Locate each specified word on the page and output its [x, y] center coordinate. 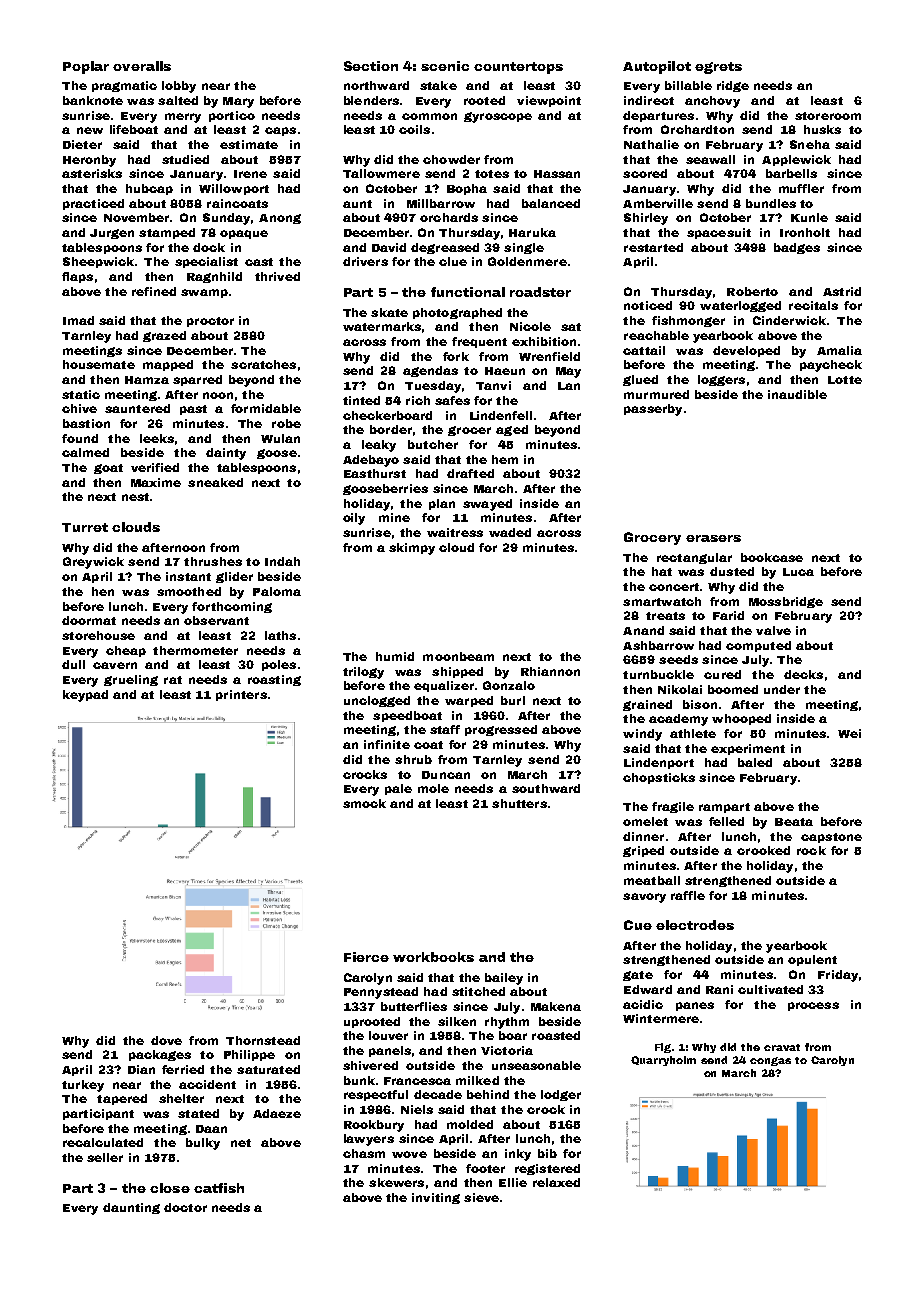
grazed [164, 336]
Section [371, 66]
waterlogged [740, 306]
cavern [115, 665]
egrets [718, 68]
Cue [638, 925]
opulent [812, 960]
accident [207, 1084]
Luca [798, 572]
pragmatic [124, 86]
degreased [445, 248]
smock [364, 803]
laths [280, 635]
